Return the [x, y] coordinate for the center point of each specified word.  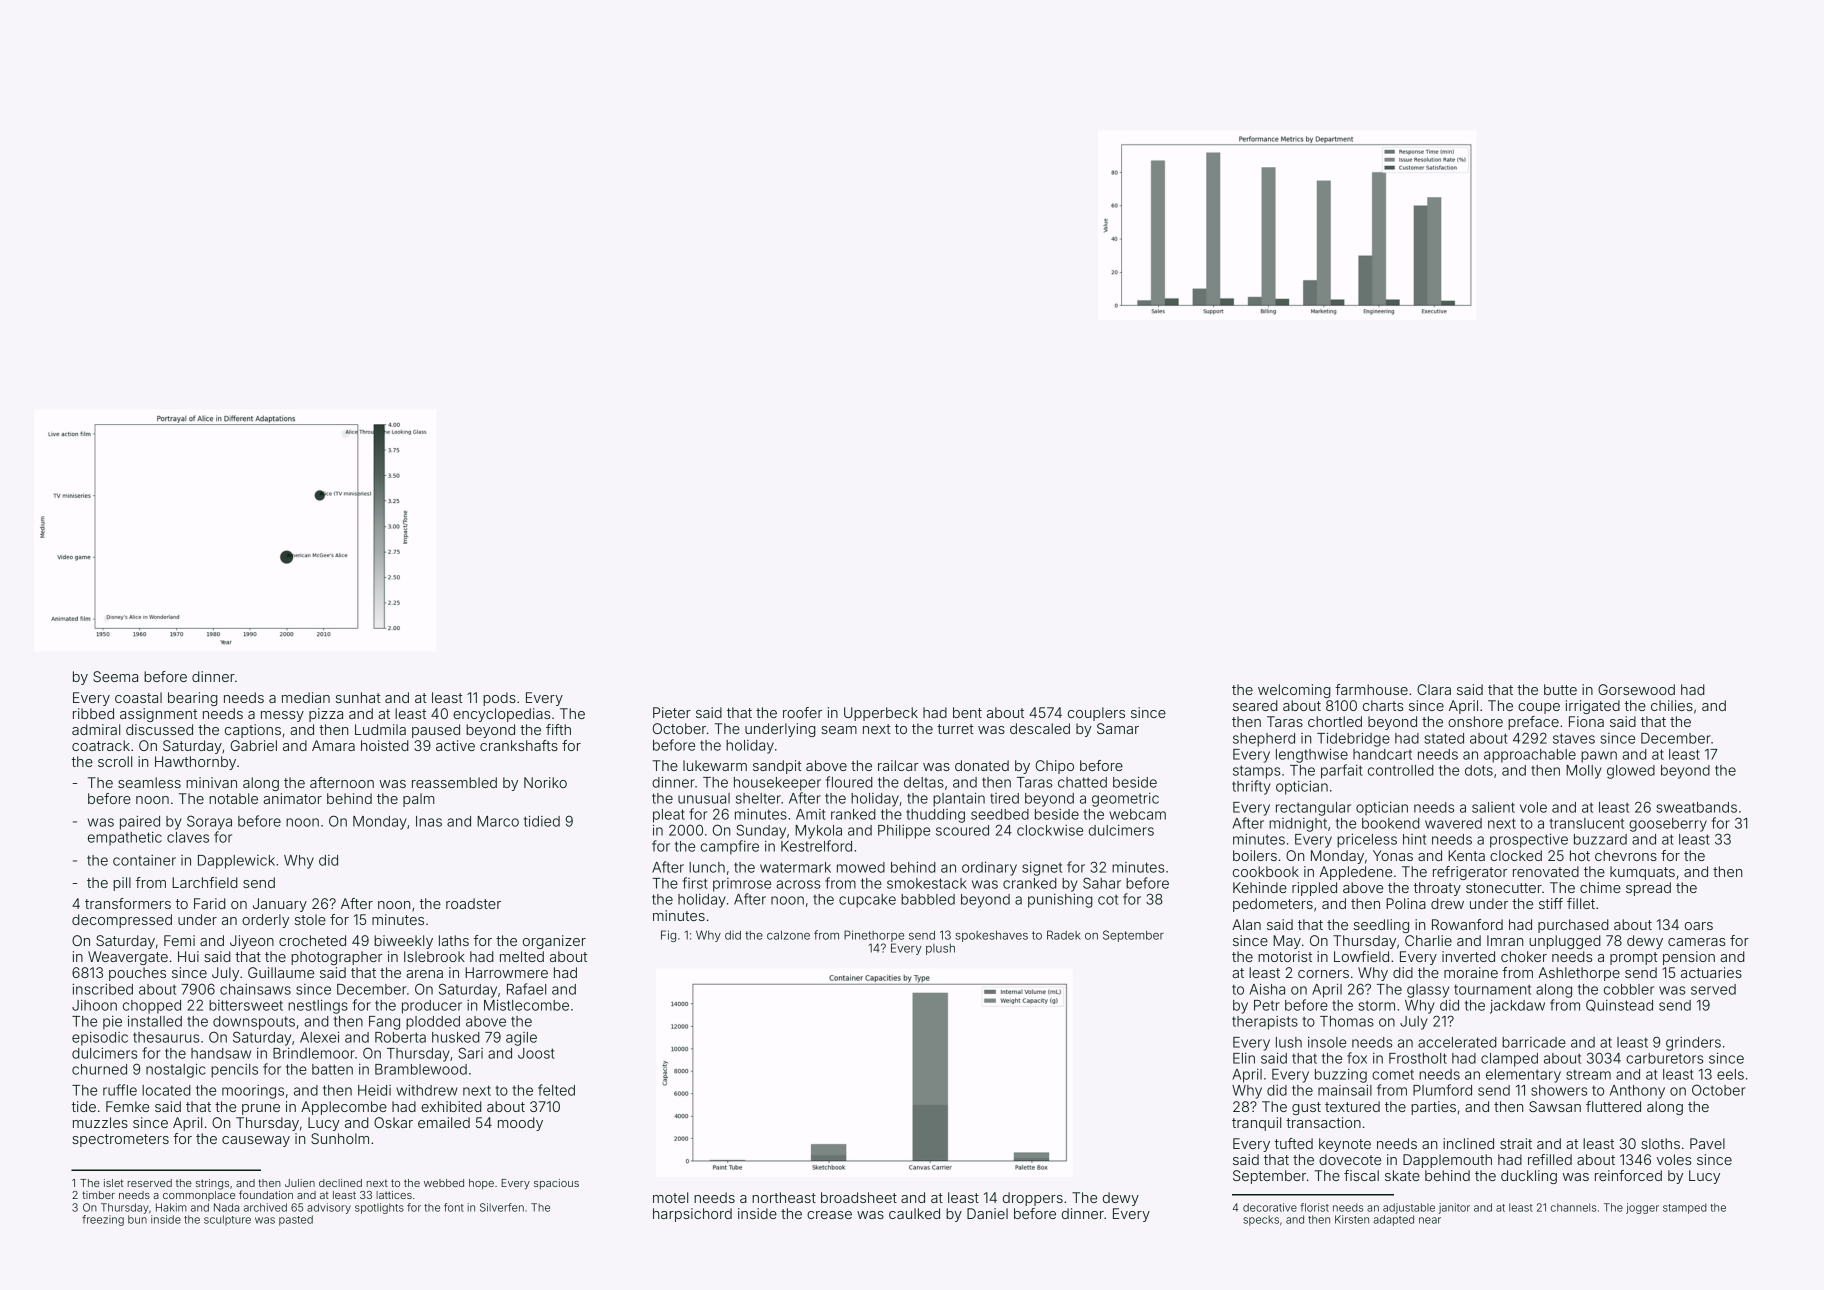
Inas [429, 821]
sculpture [227, 1220]
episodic [100, 1039]
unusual [704, 798]
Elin [1244, 1058]
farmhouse [1371, 689]
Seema [115, 676]
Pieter [672, 712]
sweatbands [1697, 807]
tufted [1294, 1143]
